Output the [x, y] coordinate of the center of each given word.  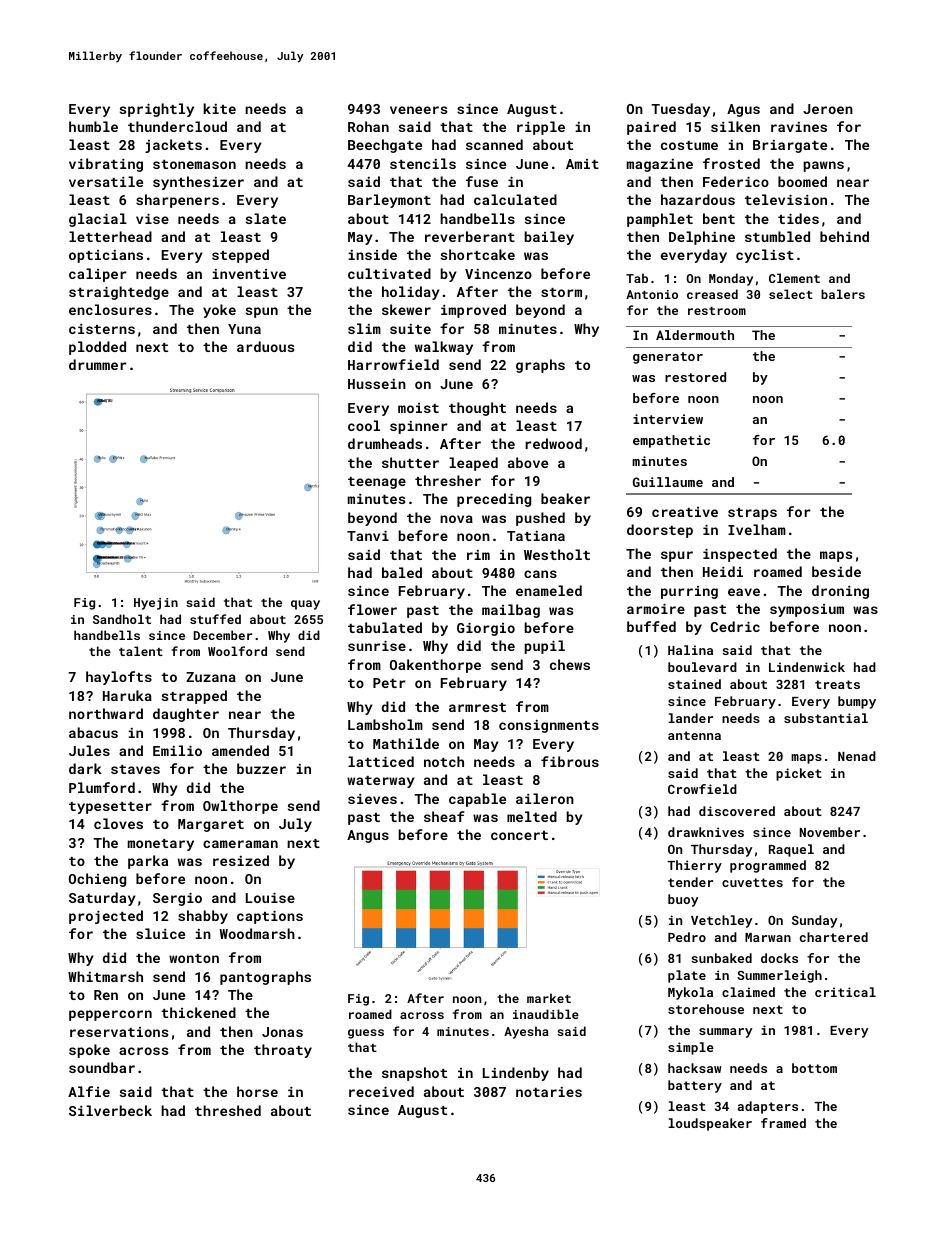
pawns [823, 166]
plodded [97, 348]
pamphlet [660, 220]
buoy [683, 900]
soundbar [102, 1067]
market [549, 998]
